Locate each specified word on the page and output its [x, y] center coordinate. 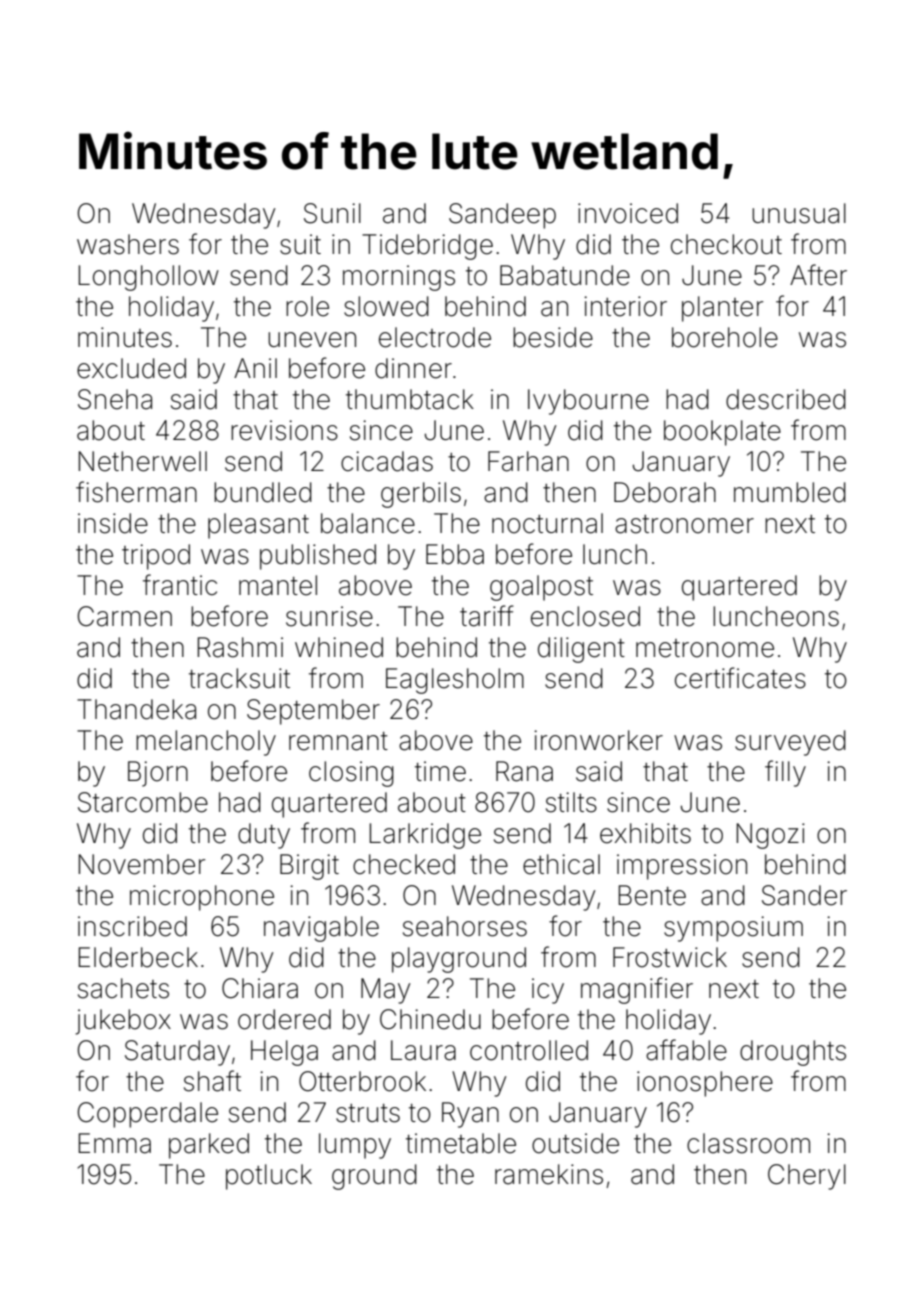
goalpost [541, 588]
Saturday [177, 1053]
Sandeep [502, 216]
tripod [156, 557]
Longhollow [148, 278]
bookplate [722, 433]
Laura [423, 1050]
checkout [726, 244]
